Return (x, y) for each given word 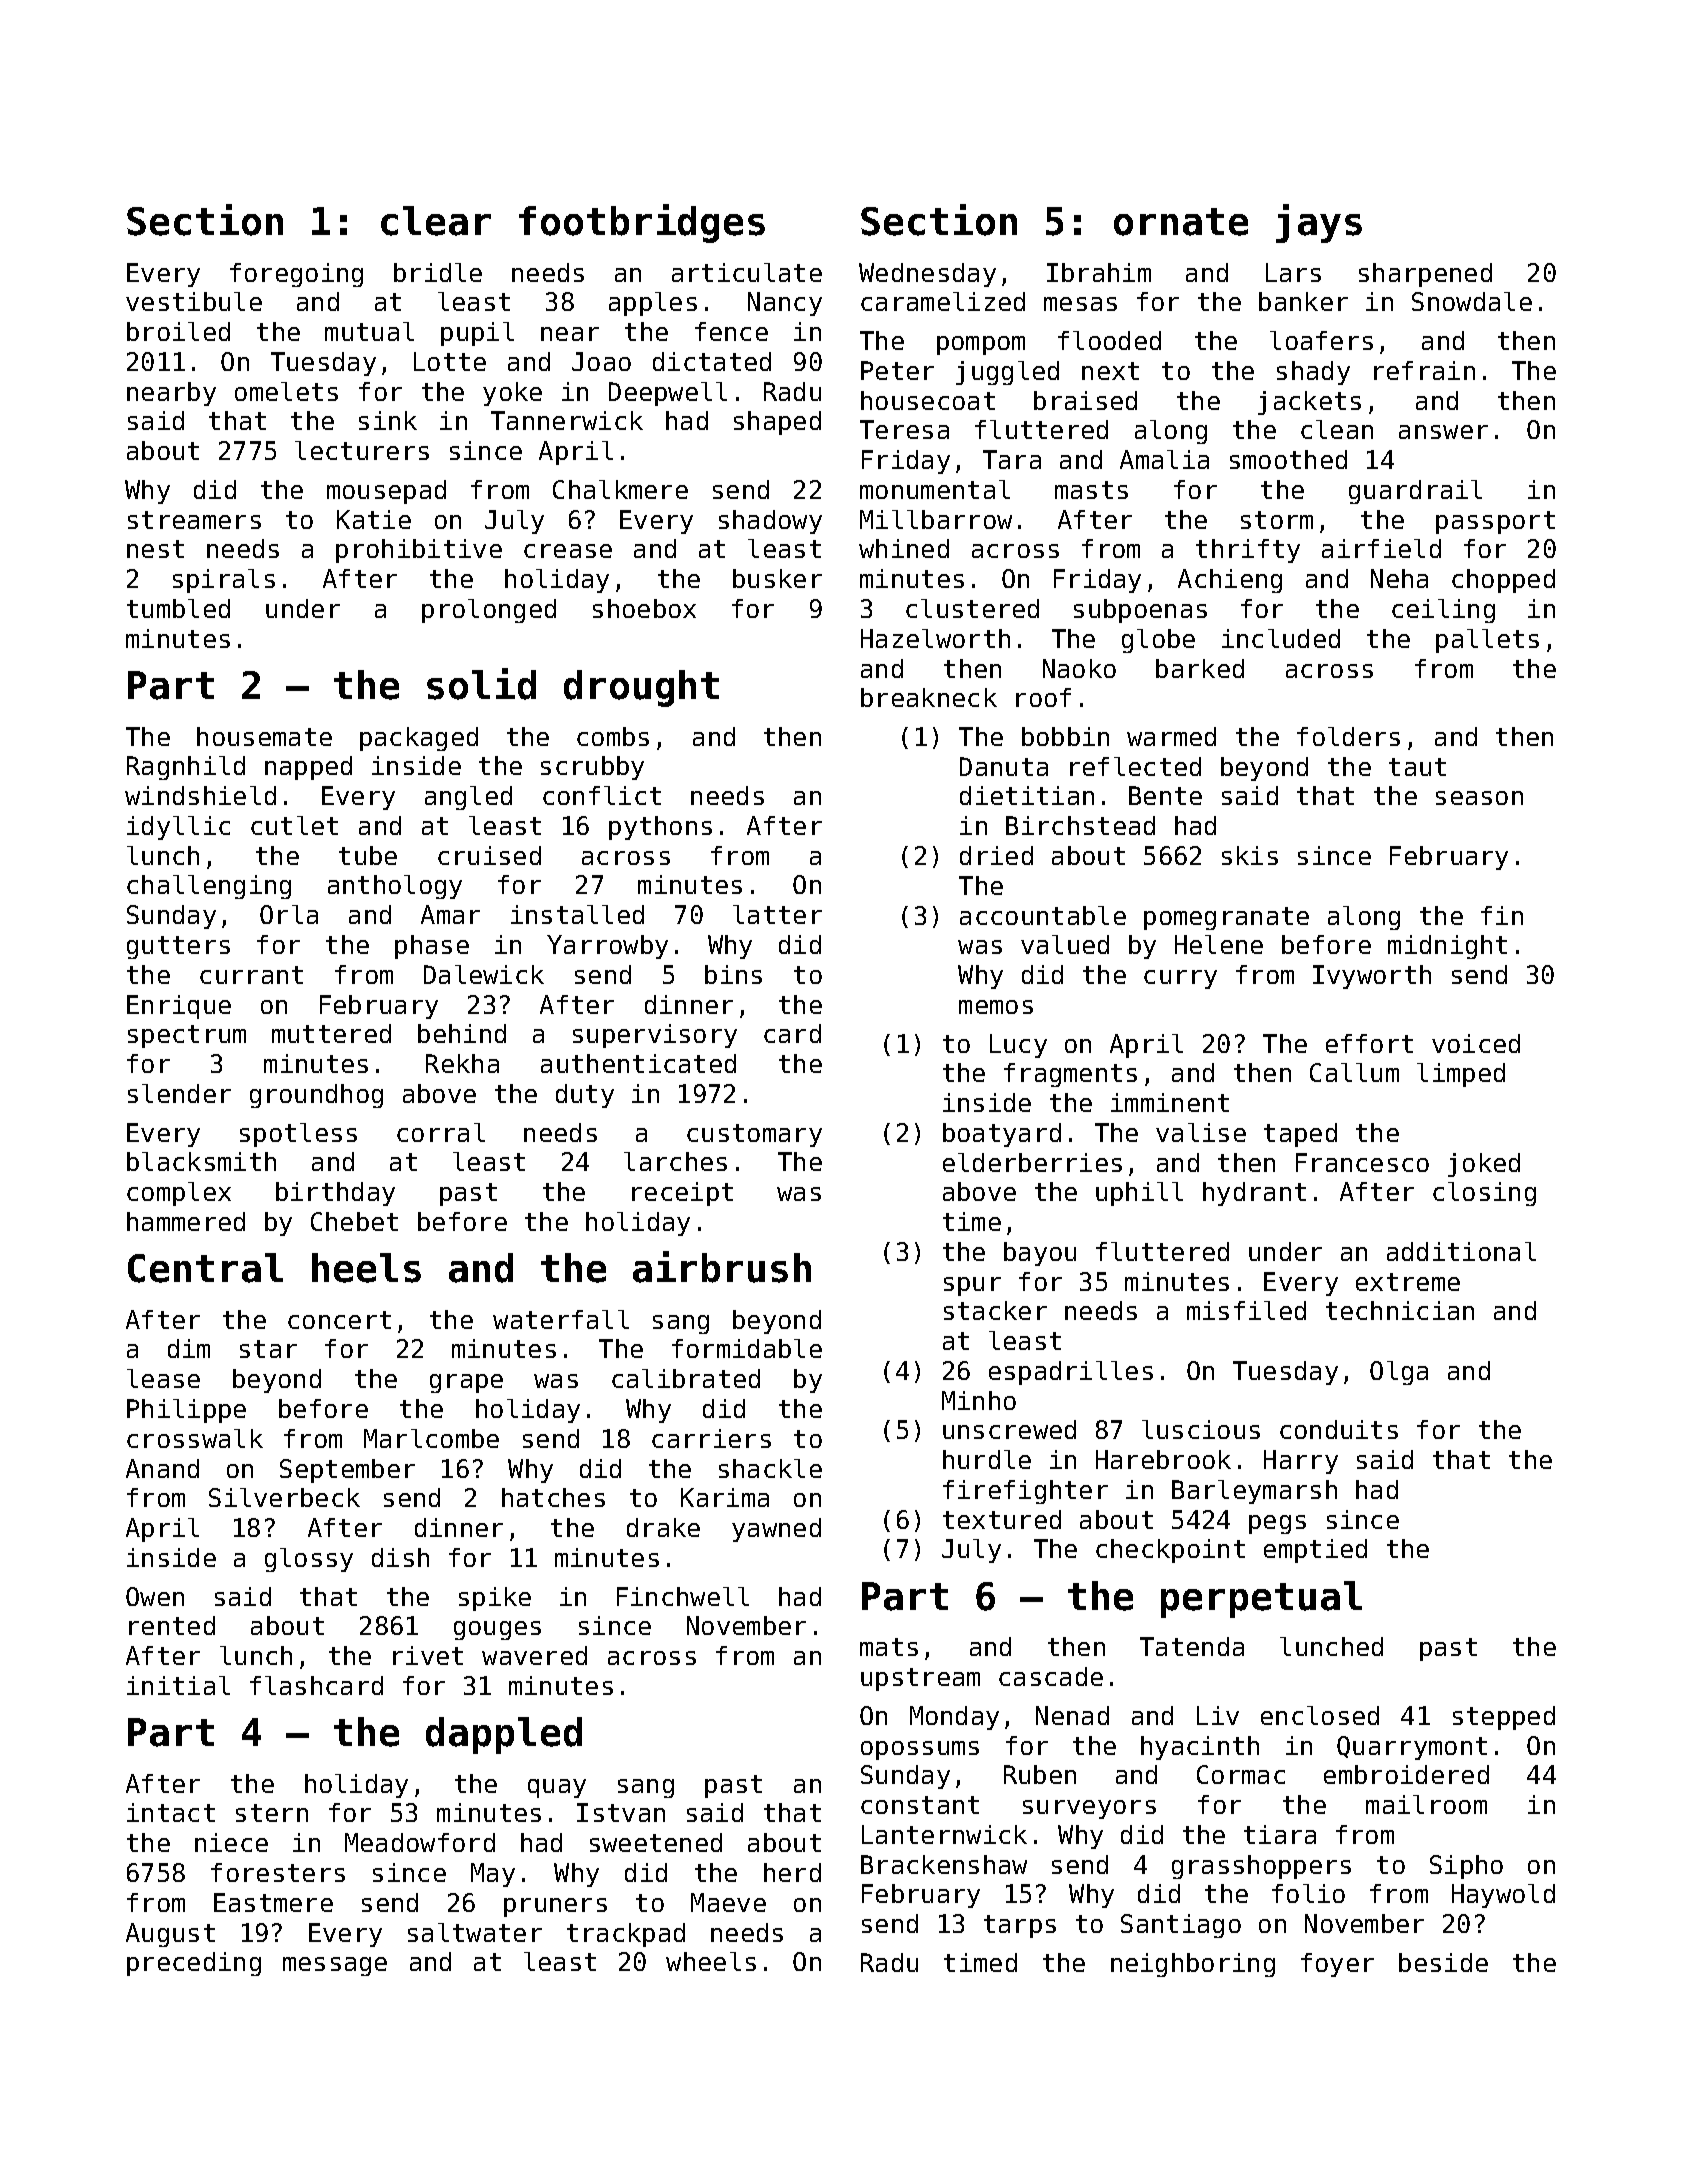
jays (1319, 223)
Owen (155, 1596)
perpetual (1261, 1599)
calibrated (686, 1378)
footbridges (642, 223)
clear (436, 221)
